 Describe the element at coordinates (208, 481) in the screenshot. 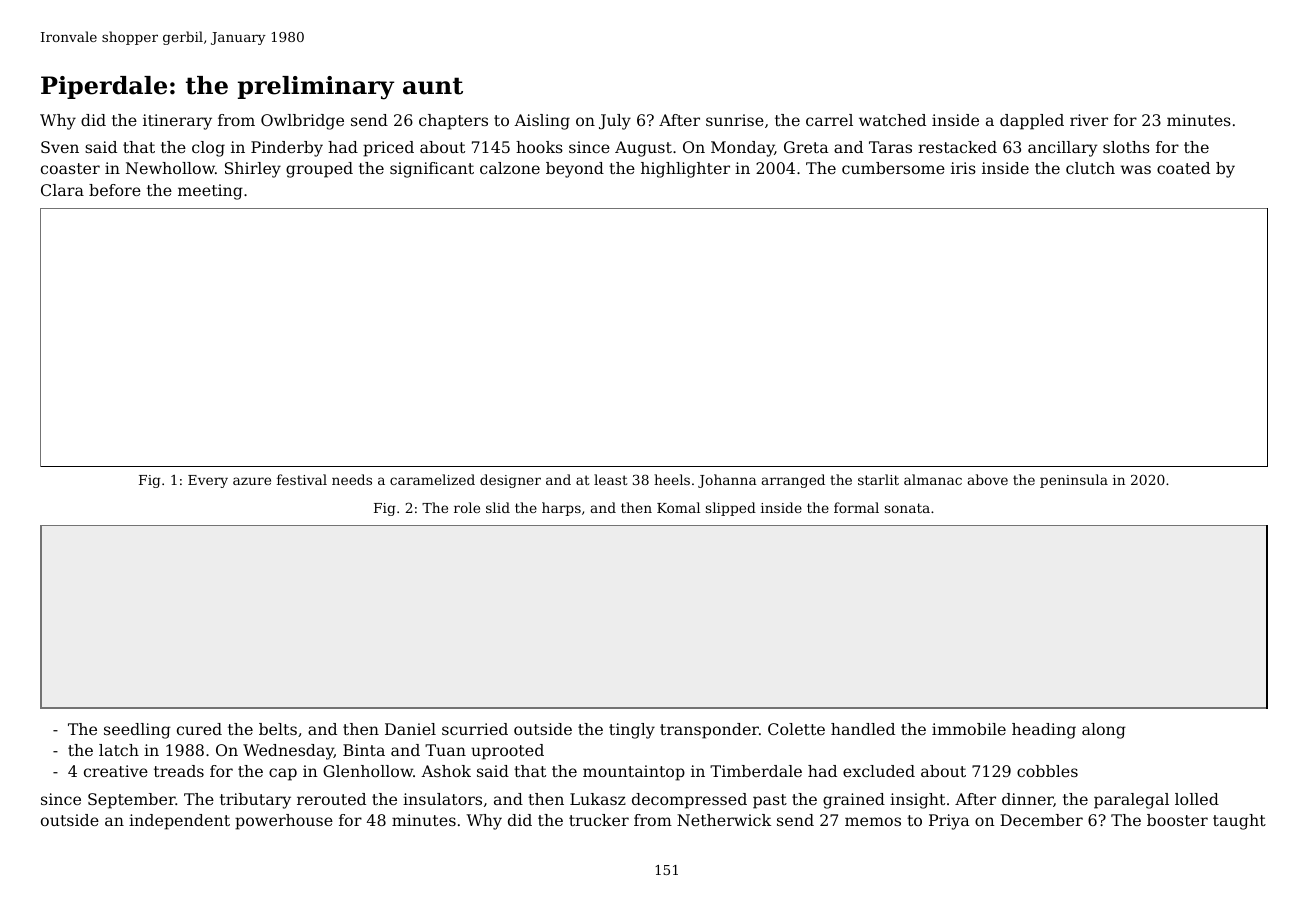

I see `Every` at that location.
